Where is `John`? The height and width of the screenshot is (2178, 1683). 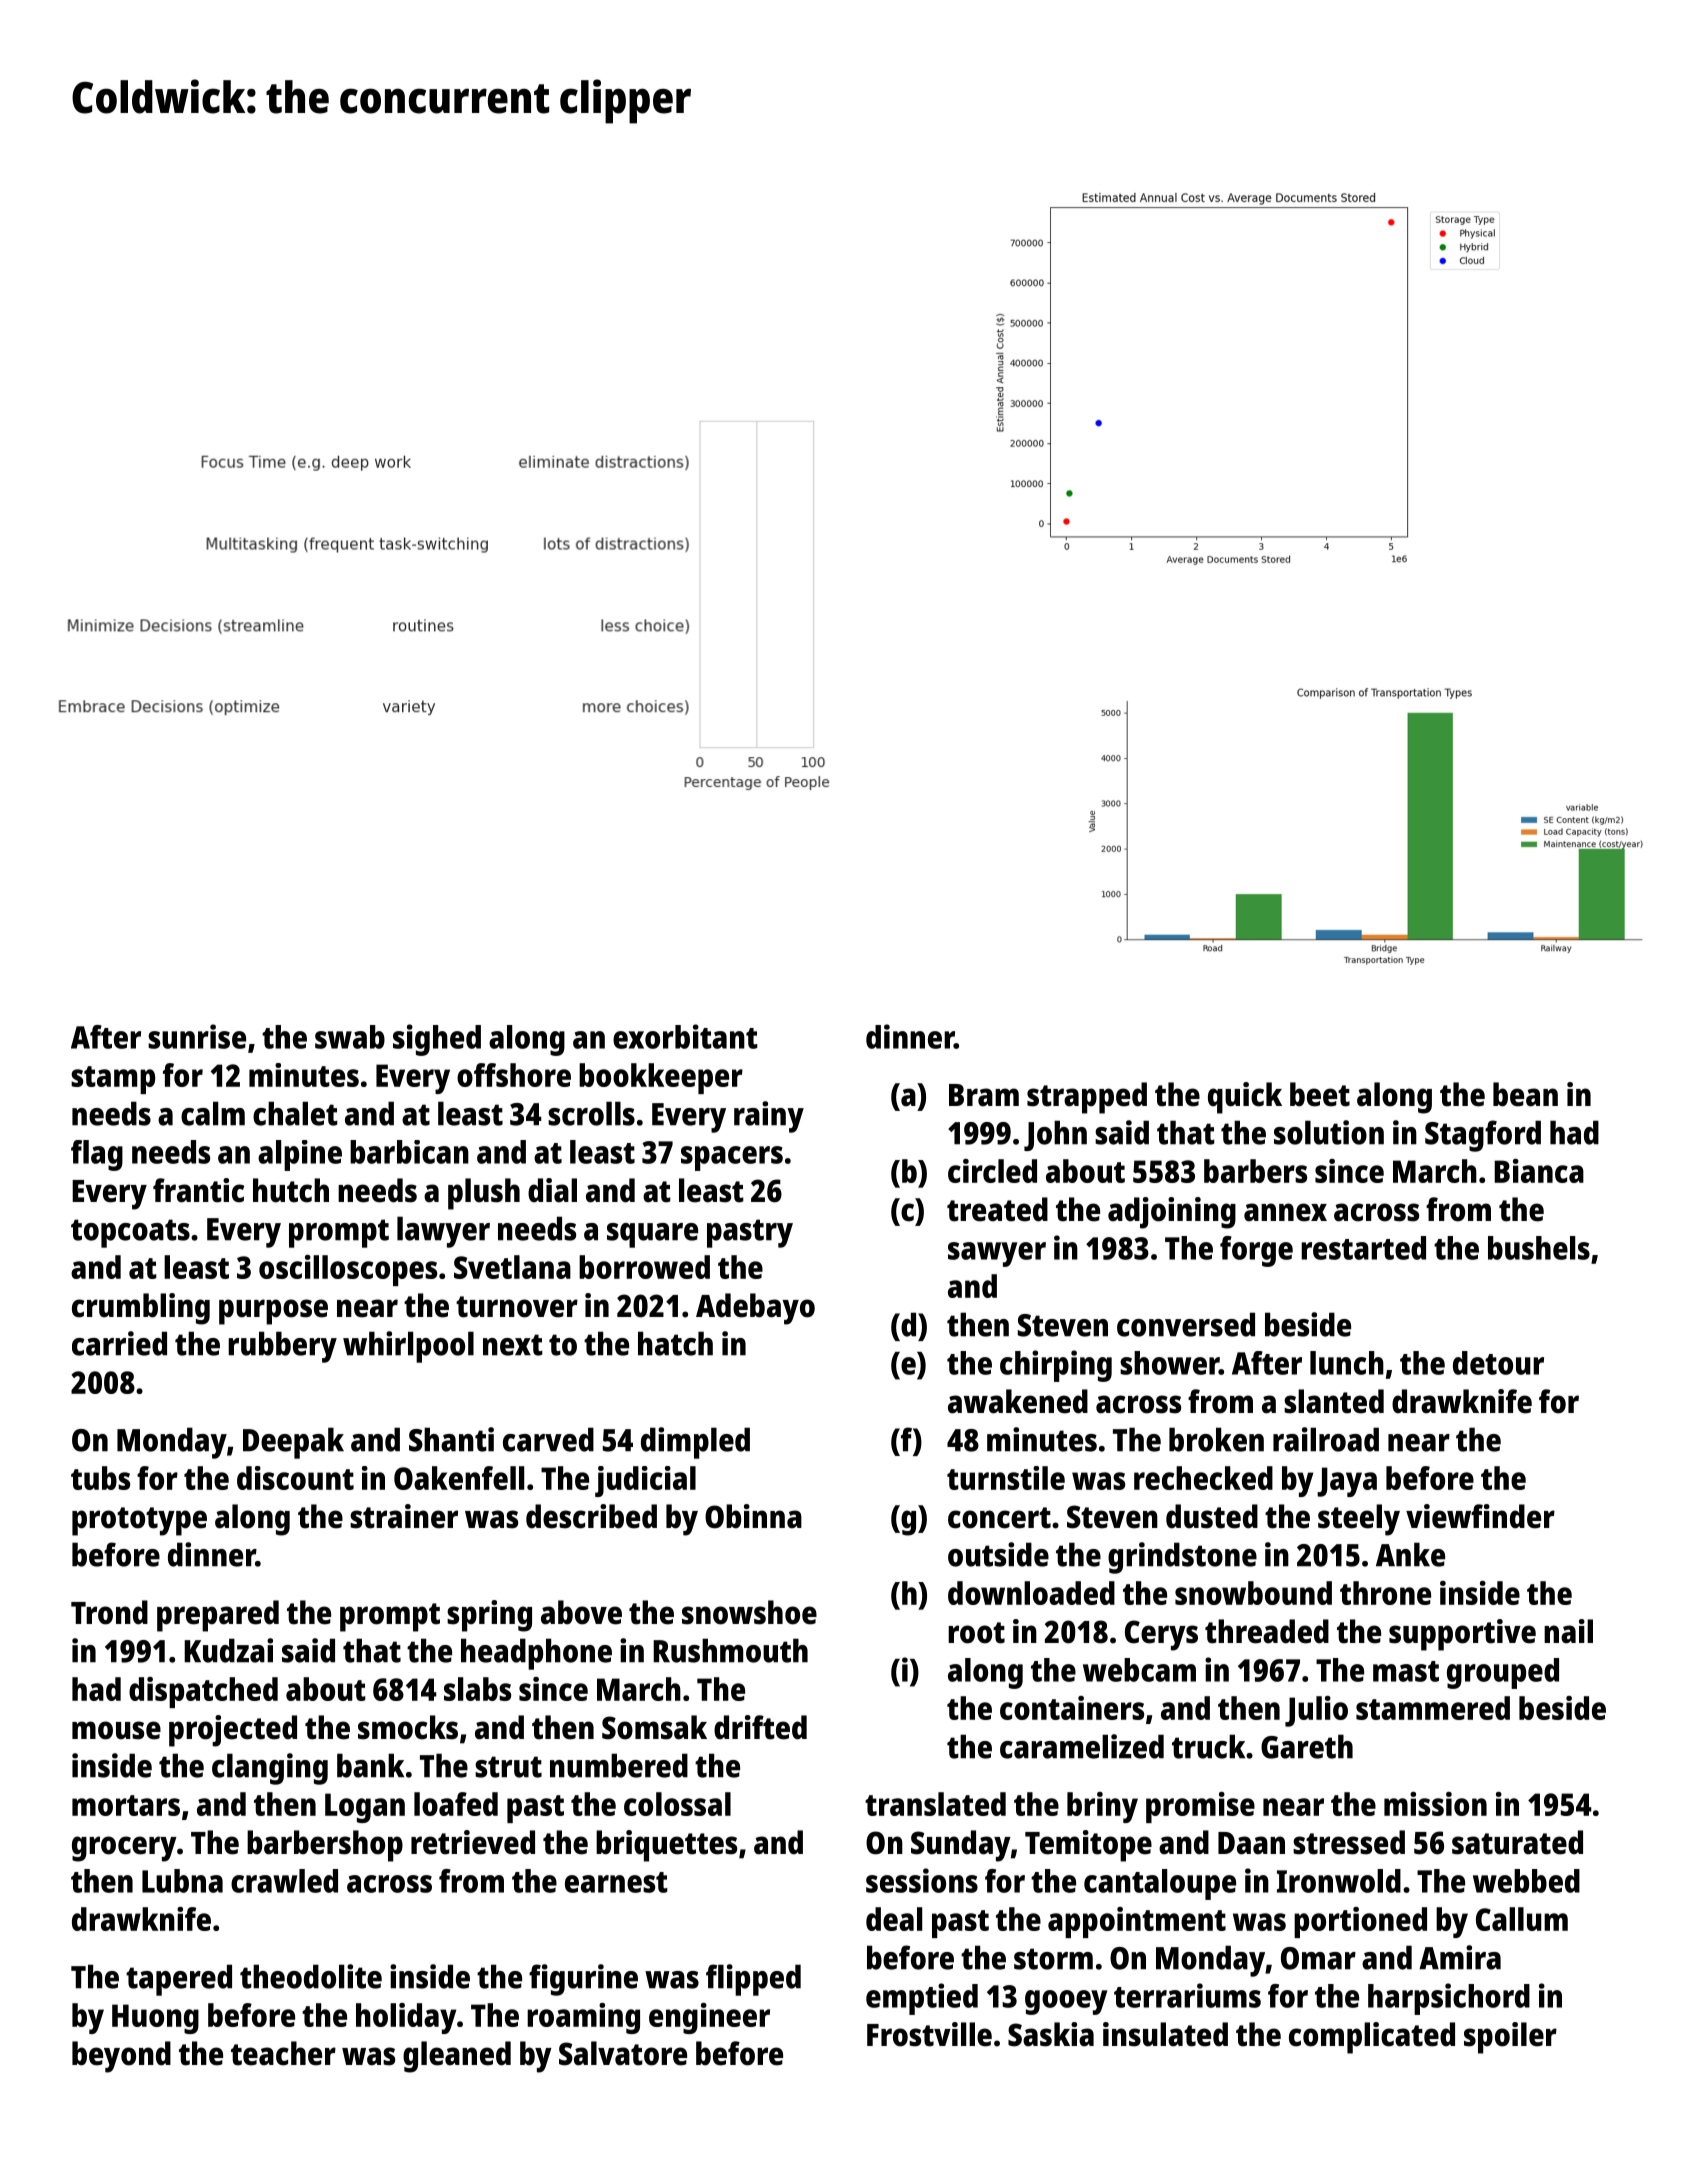 John is located at coordinates (1055, 1135).
